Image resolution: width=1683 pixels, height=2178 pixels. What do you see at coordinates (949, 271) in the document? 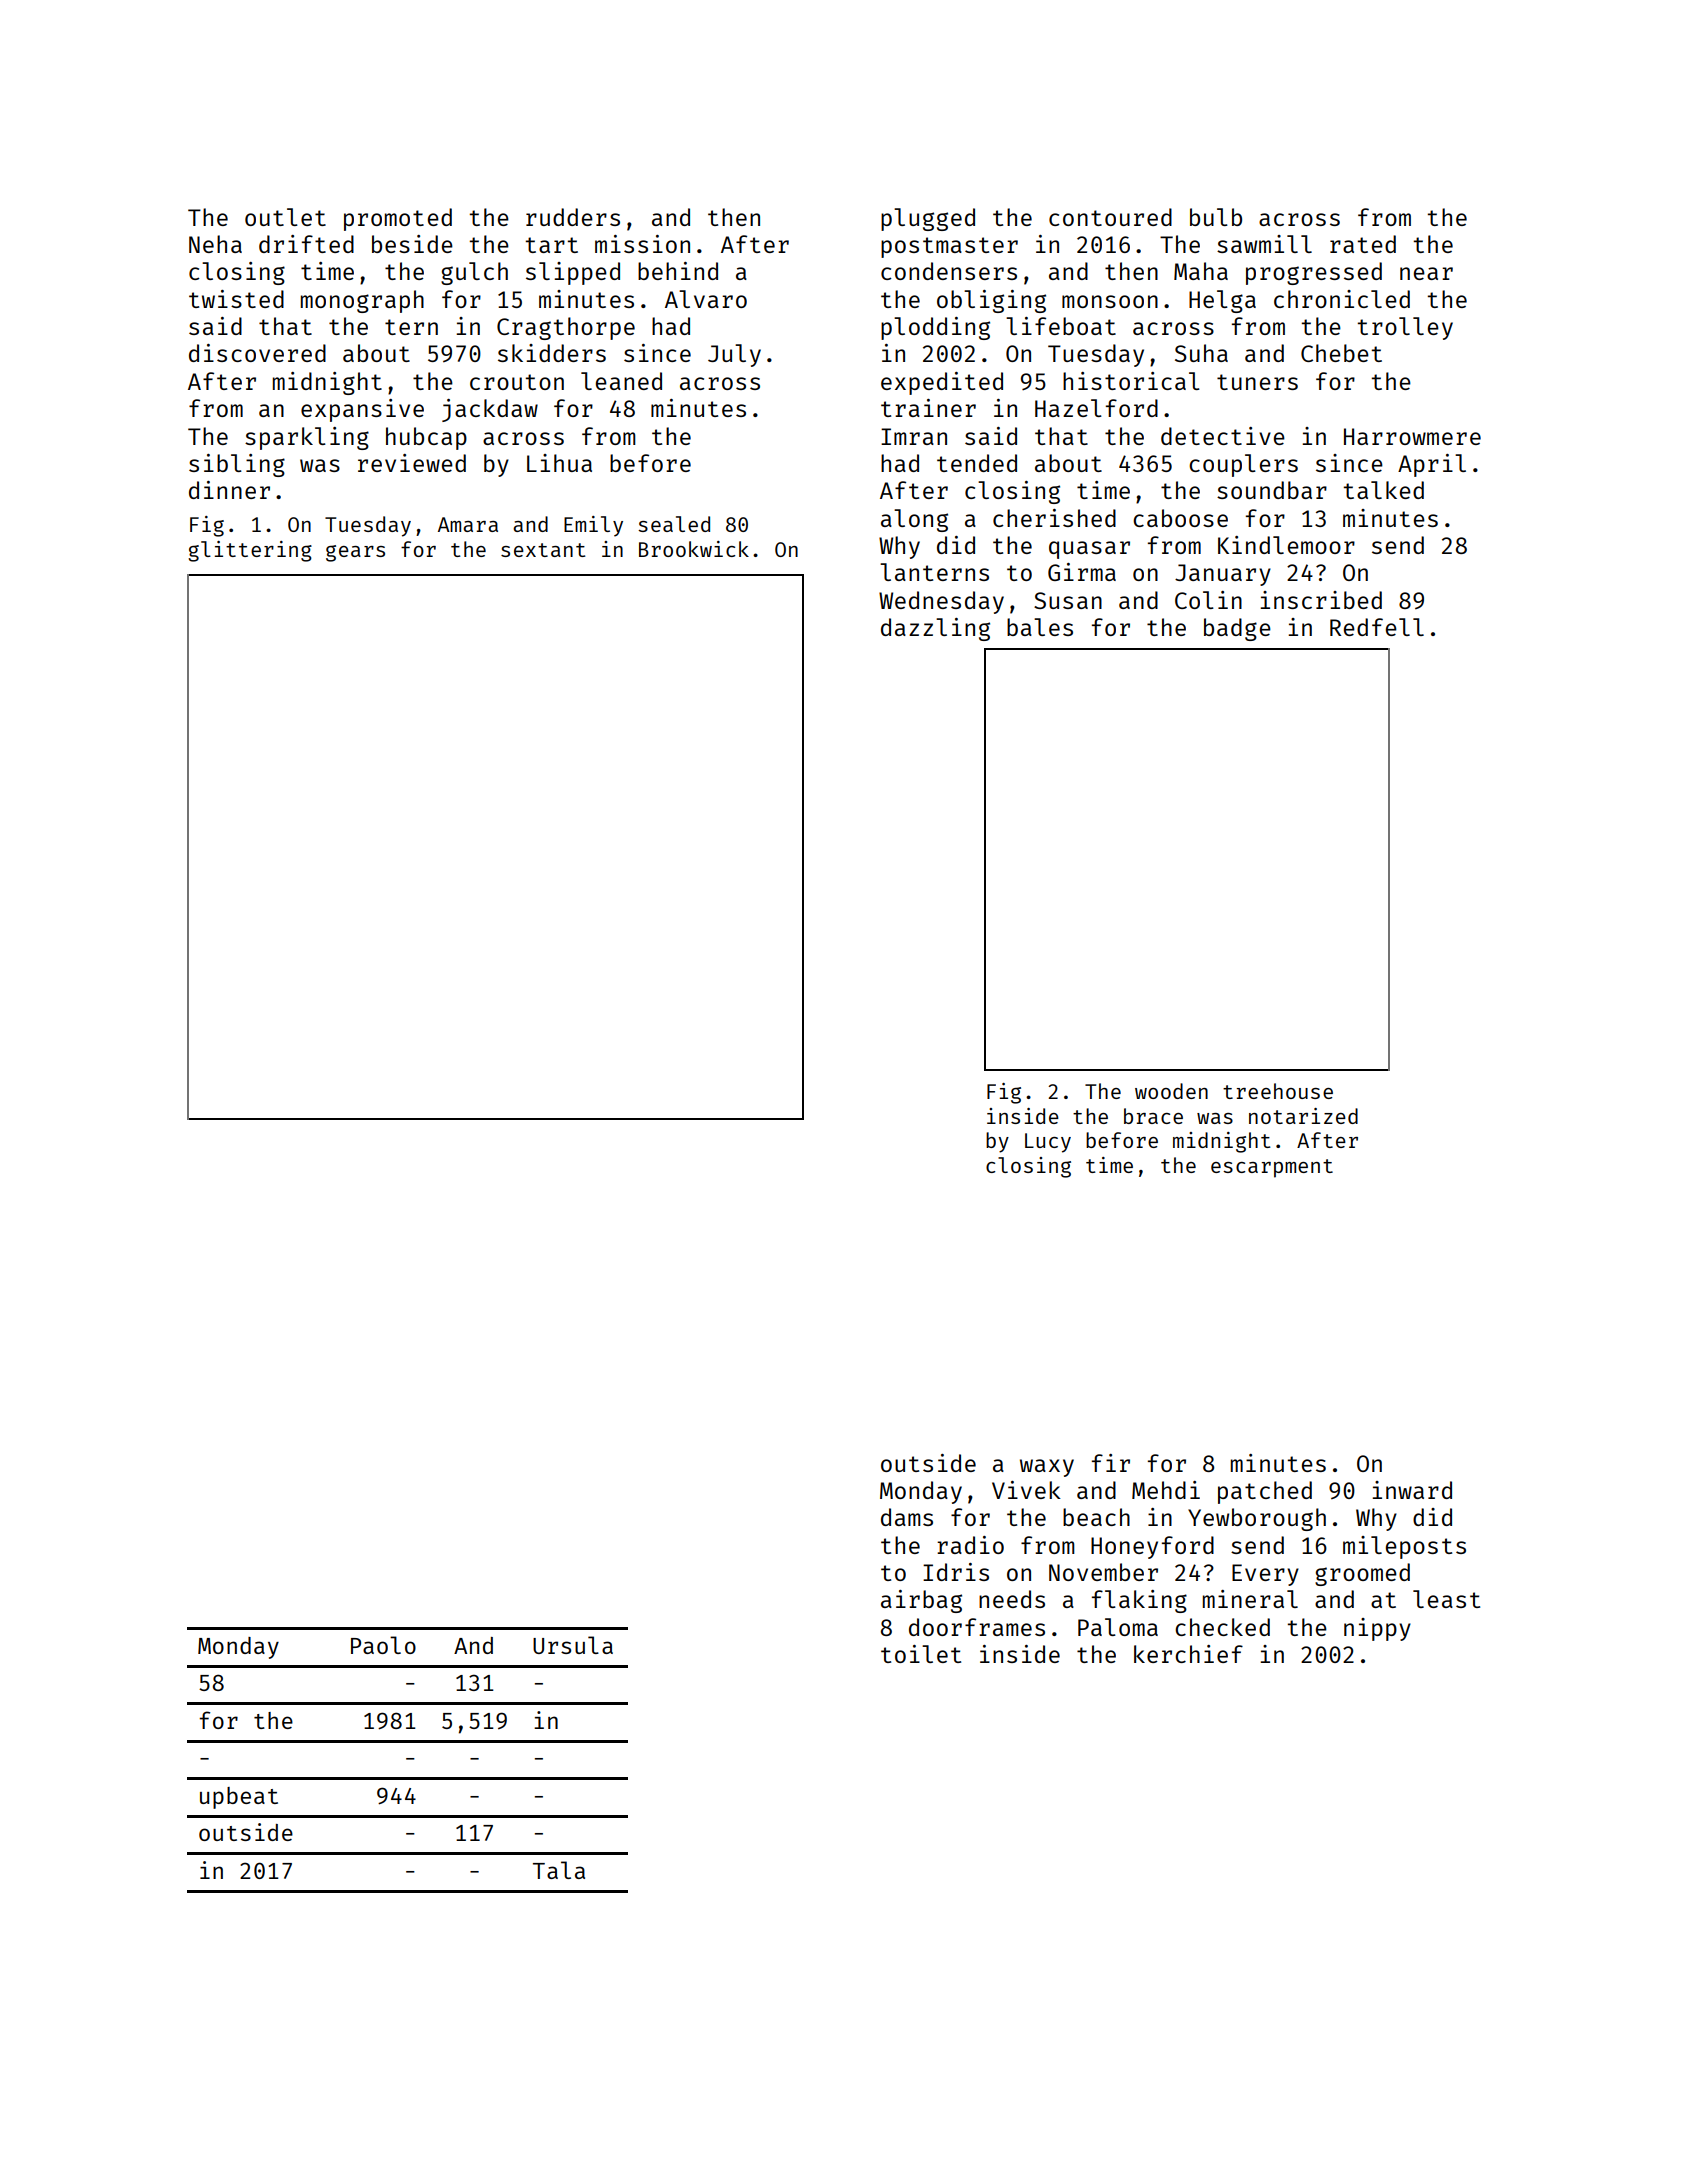
I see `condensers` at bounding box center [949, 271].
